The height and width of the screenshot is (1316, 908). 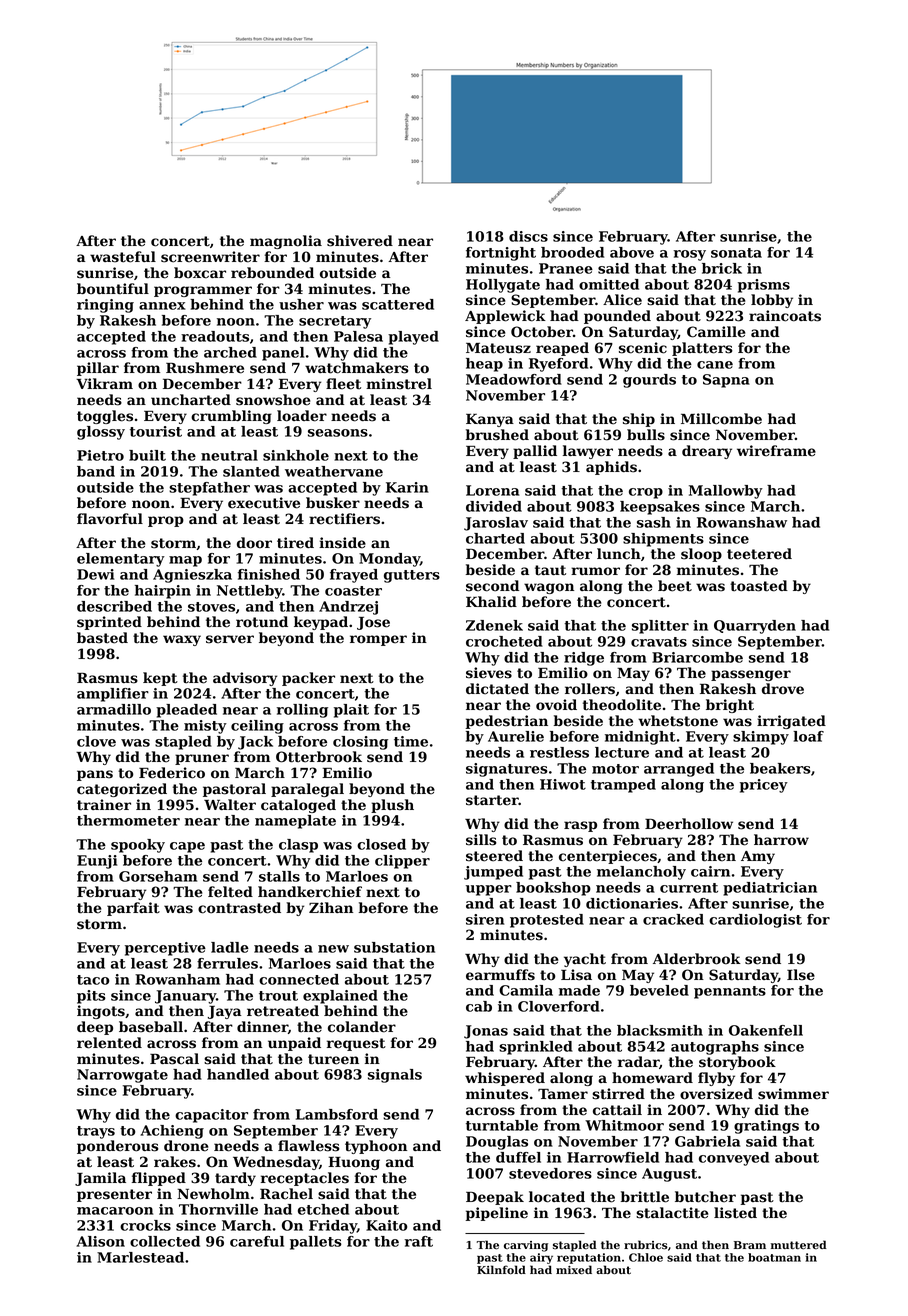 What do you see at coordinates (485, 919) in the screenshot?
I see `siren` at bounding box center [485, 919].
